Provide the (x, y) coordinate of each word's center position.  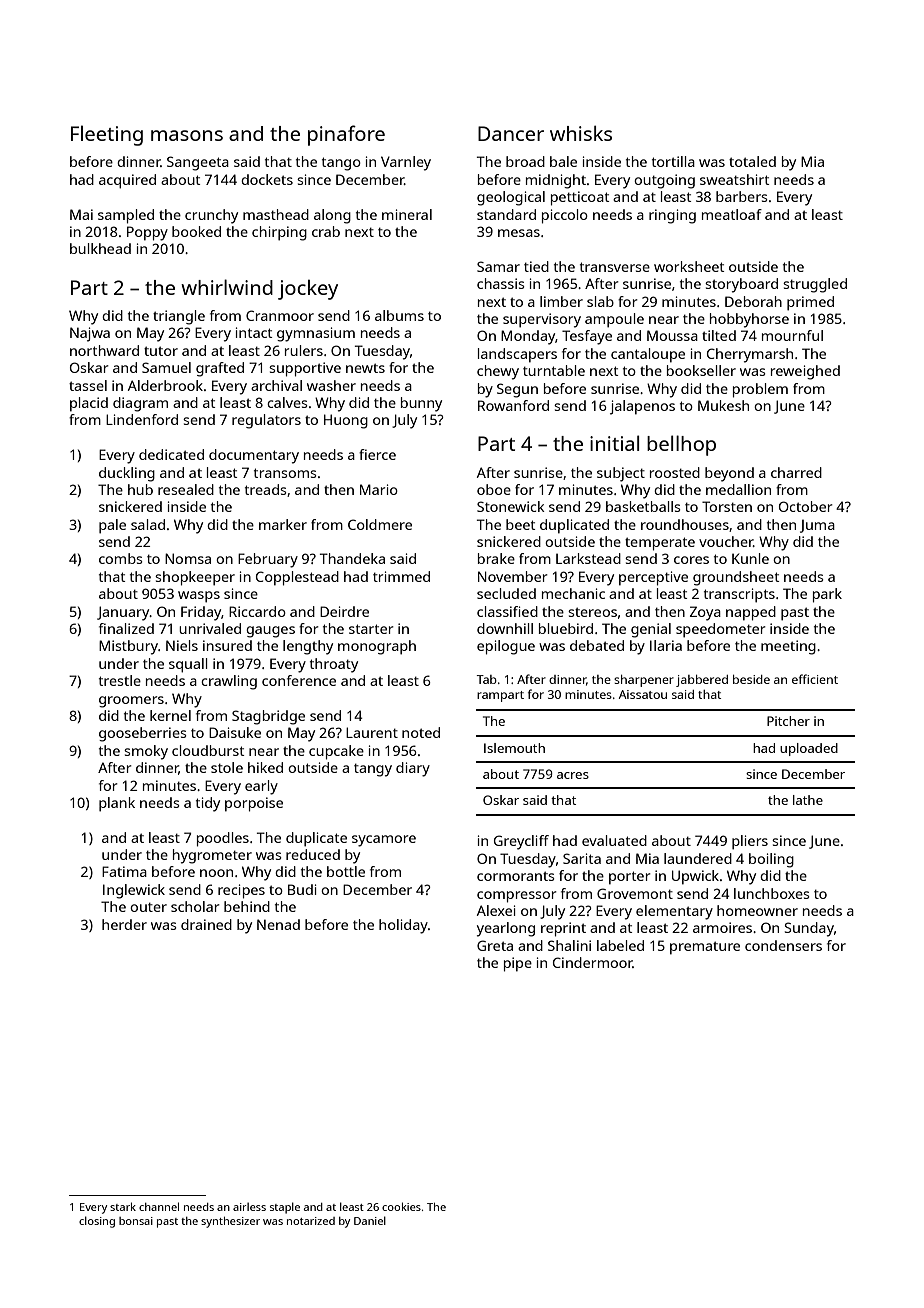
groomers (131, 702)
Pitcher (788, 721)
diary (413, 769)
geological (511, 198)
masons (187, 135)
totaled (752, 161)
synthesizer (230, 1222)
